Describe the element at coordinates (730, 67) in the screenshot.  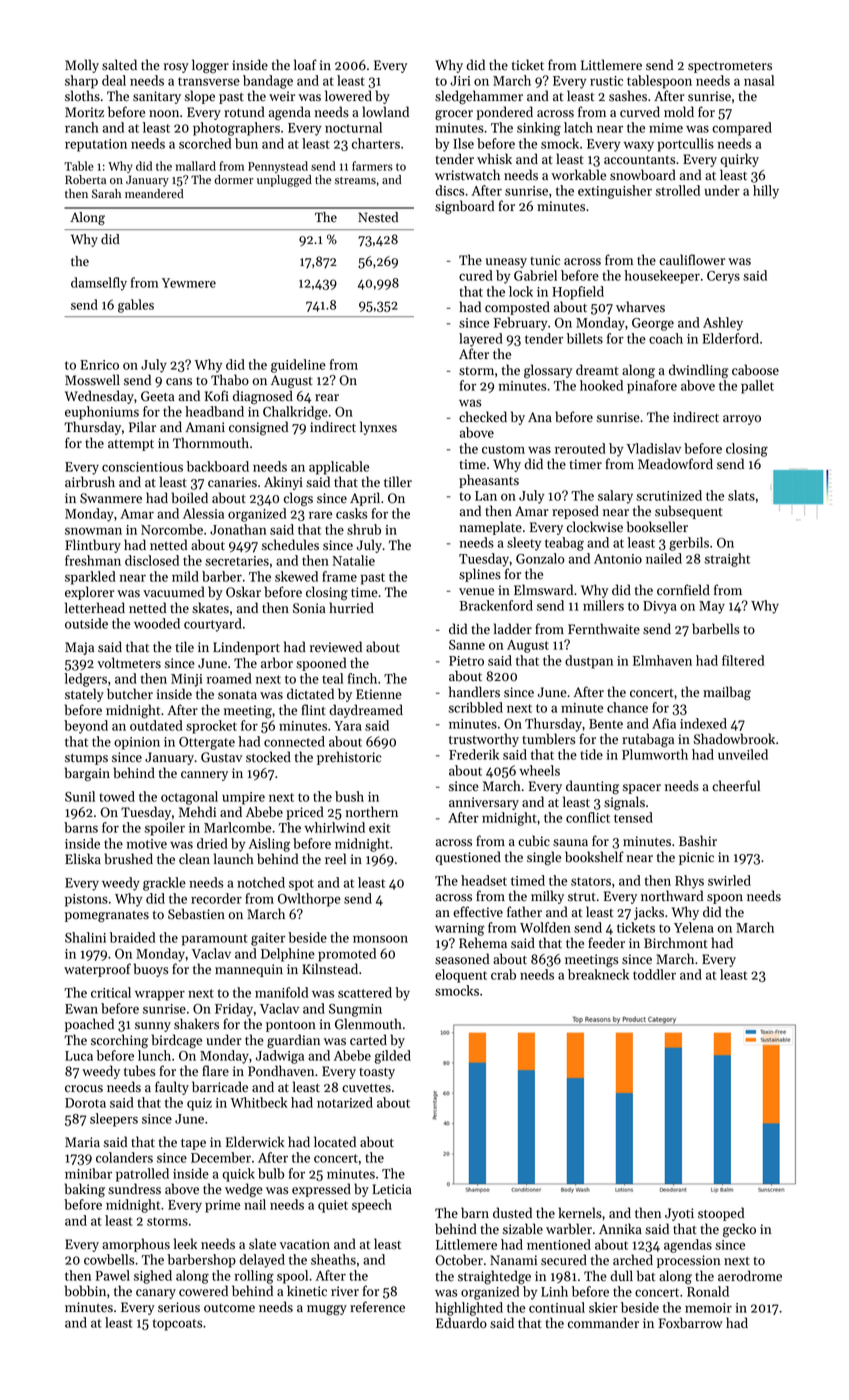
I see `spectrometers` at that location.
